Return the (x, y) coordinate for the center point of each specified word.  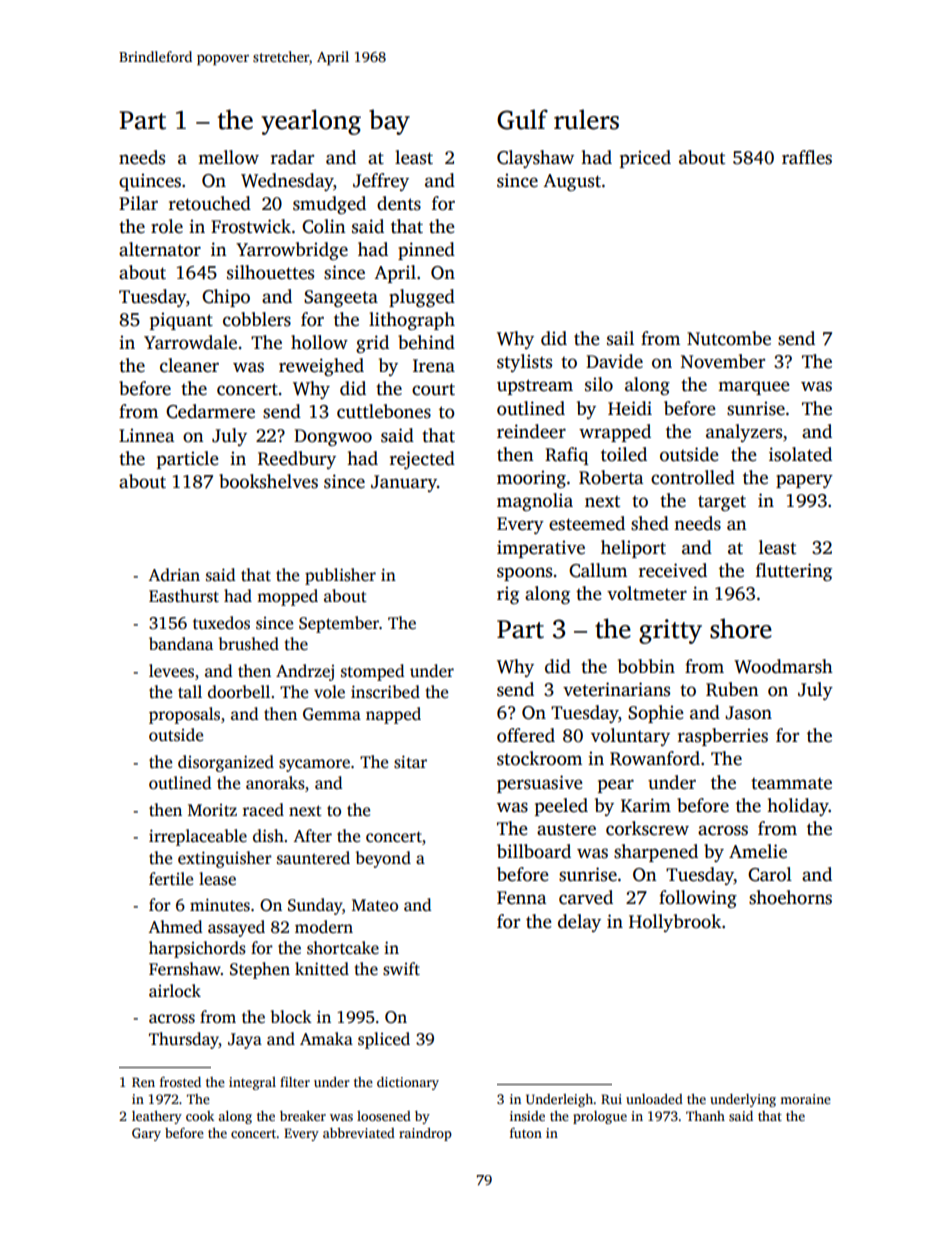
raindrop (425, 1134)
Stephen (260, 970)
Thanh (705, 1116)
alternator (160, 249)
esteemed (587, 523)
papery (804, 481)
